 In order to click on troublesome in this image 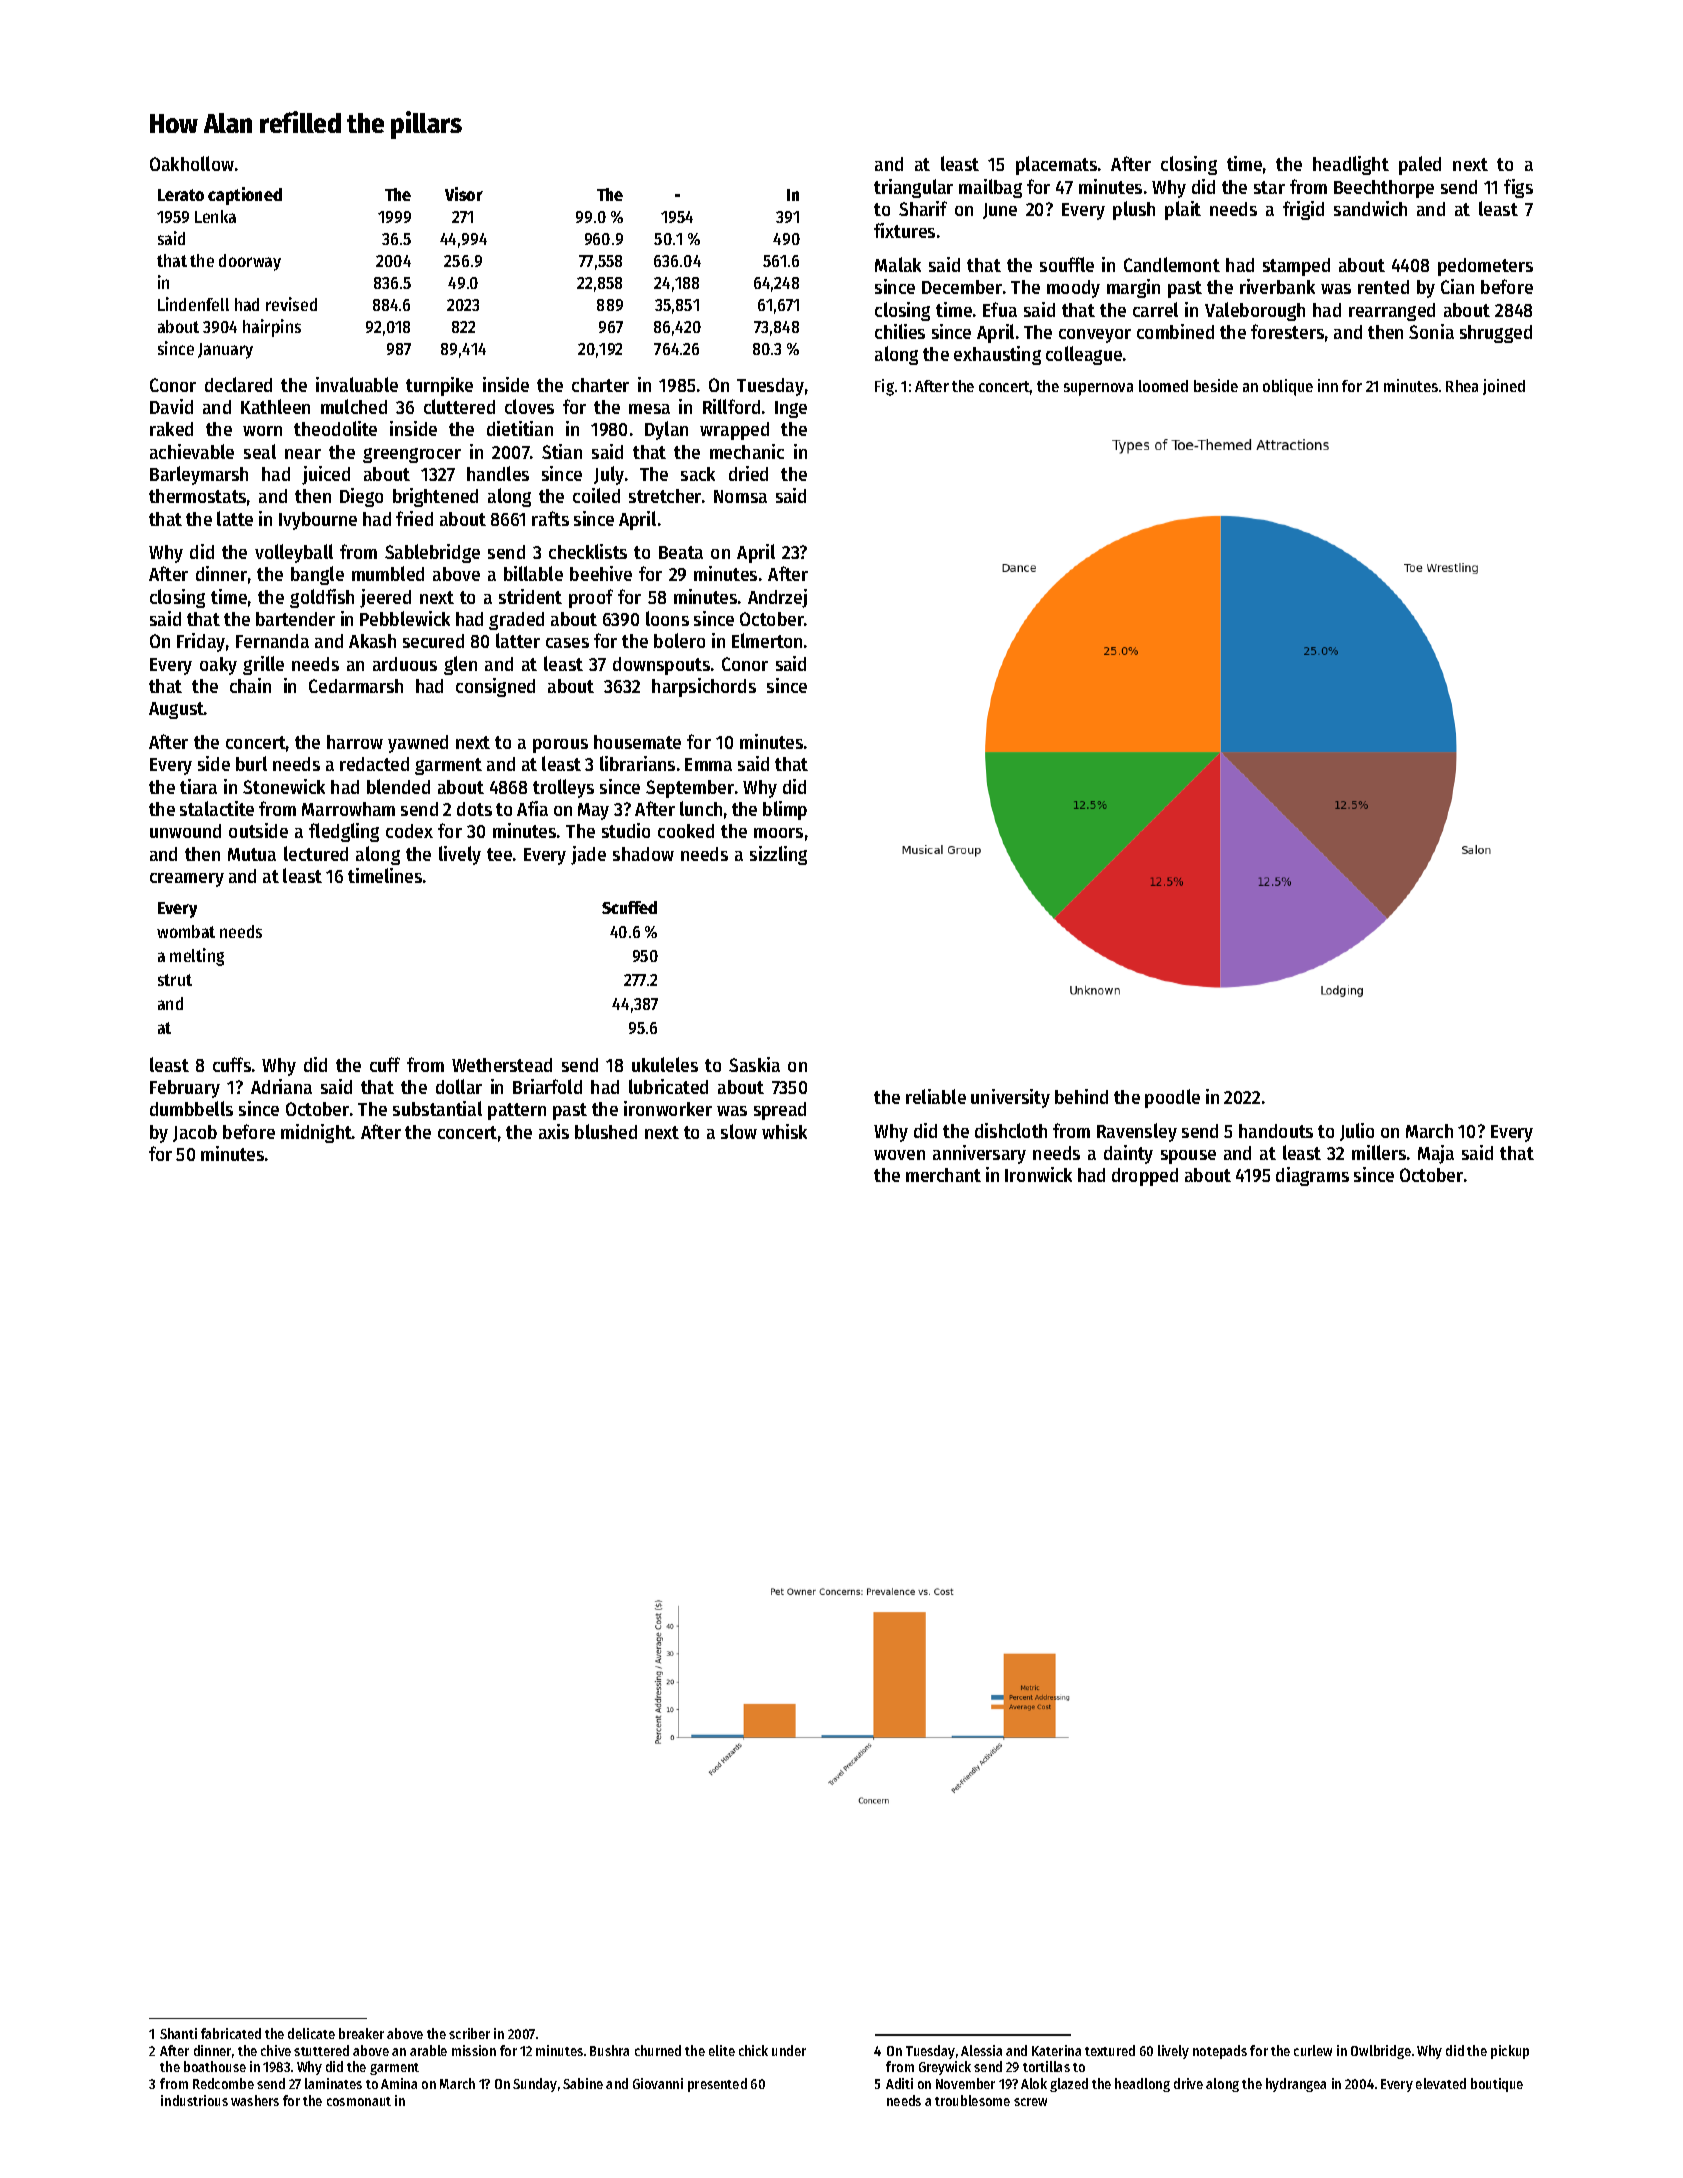, I will do `click(972, 2100)`.
